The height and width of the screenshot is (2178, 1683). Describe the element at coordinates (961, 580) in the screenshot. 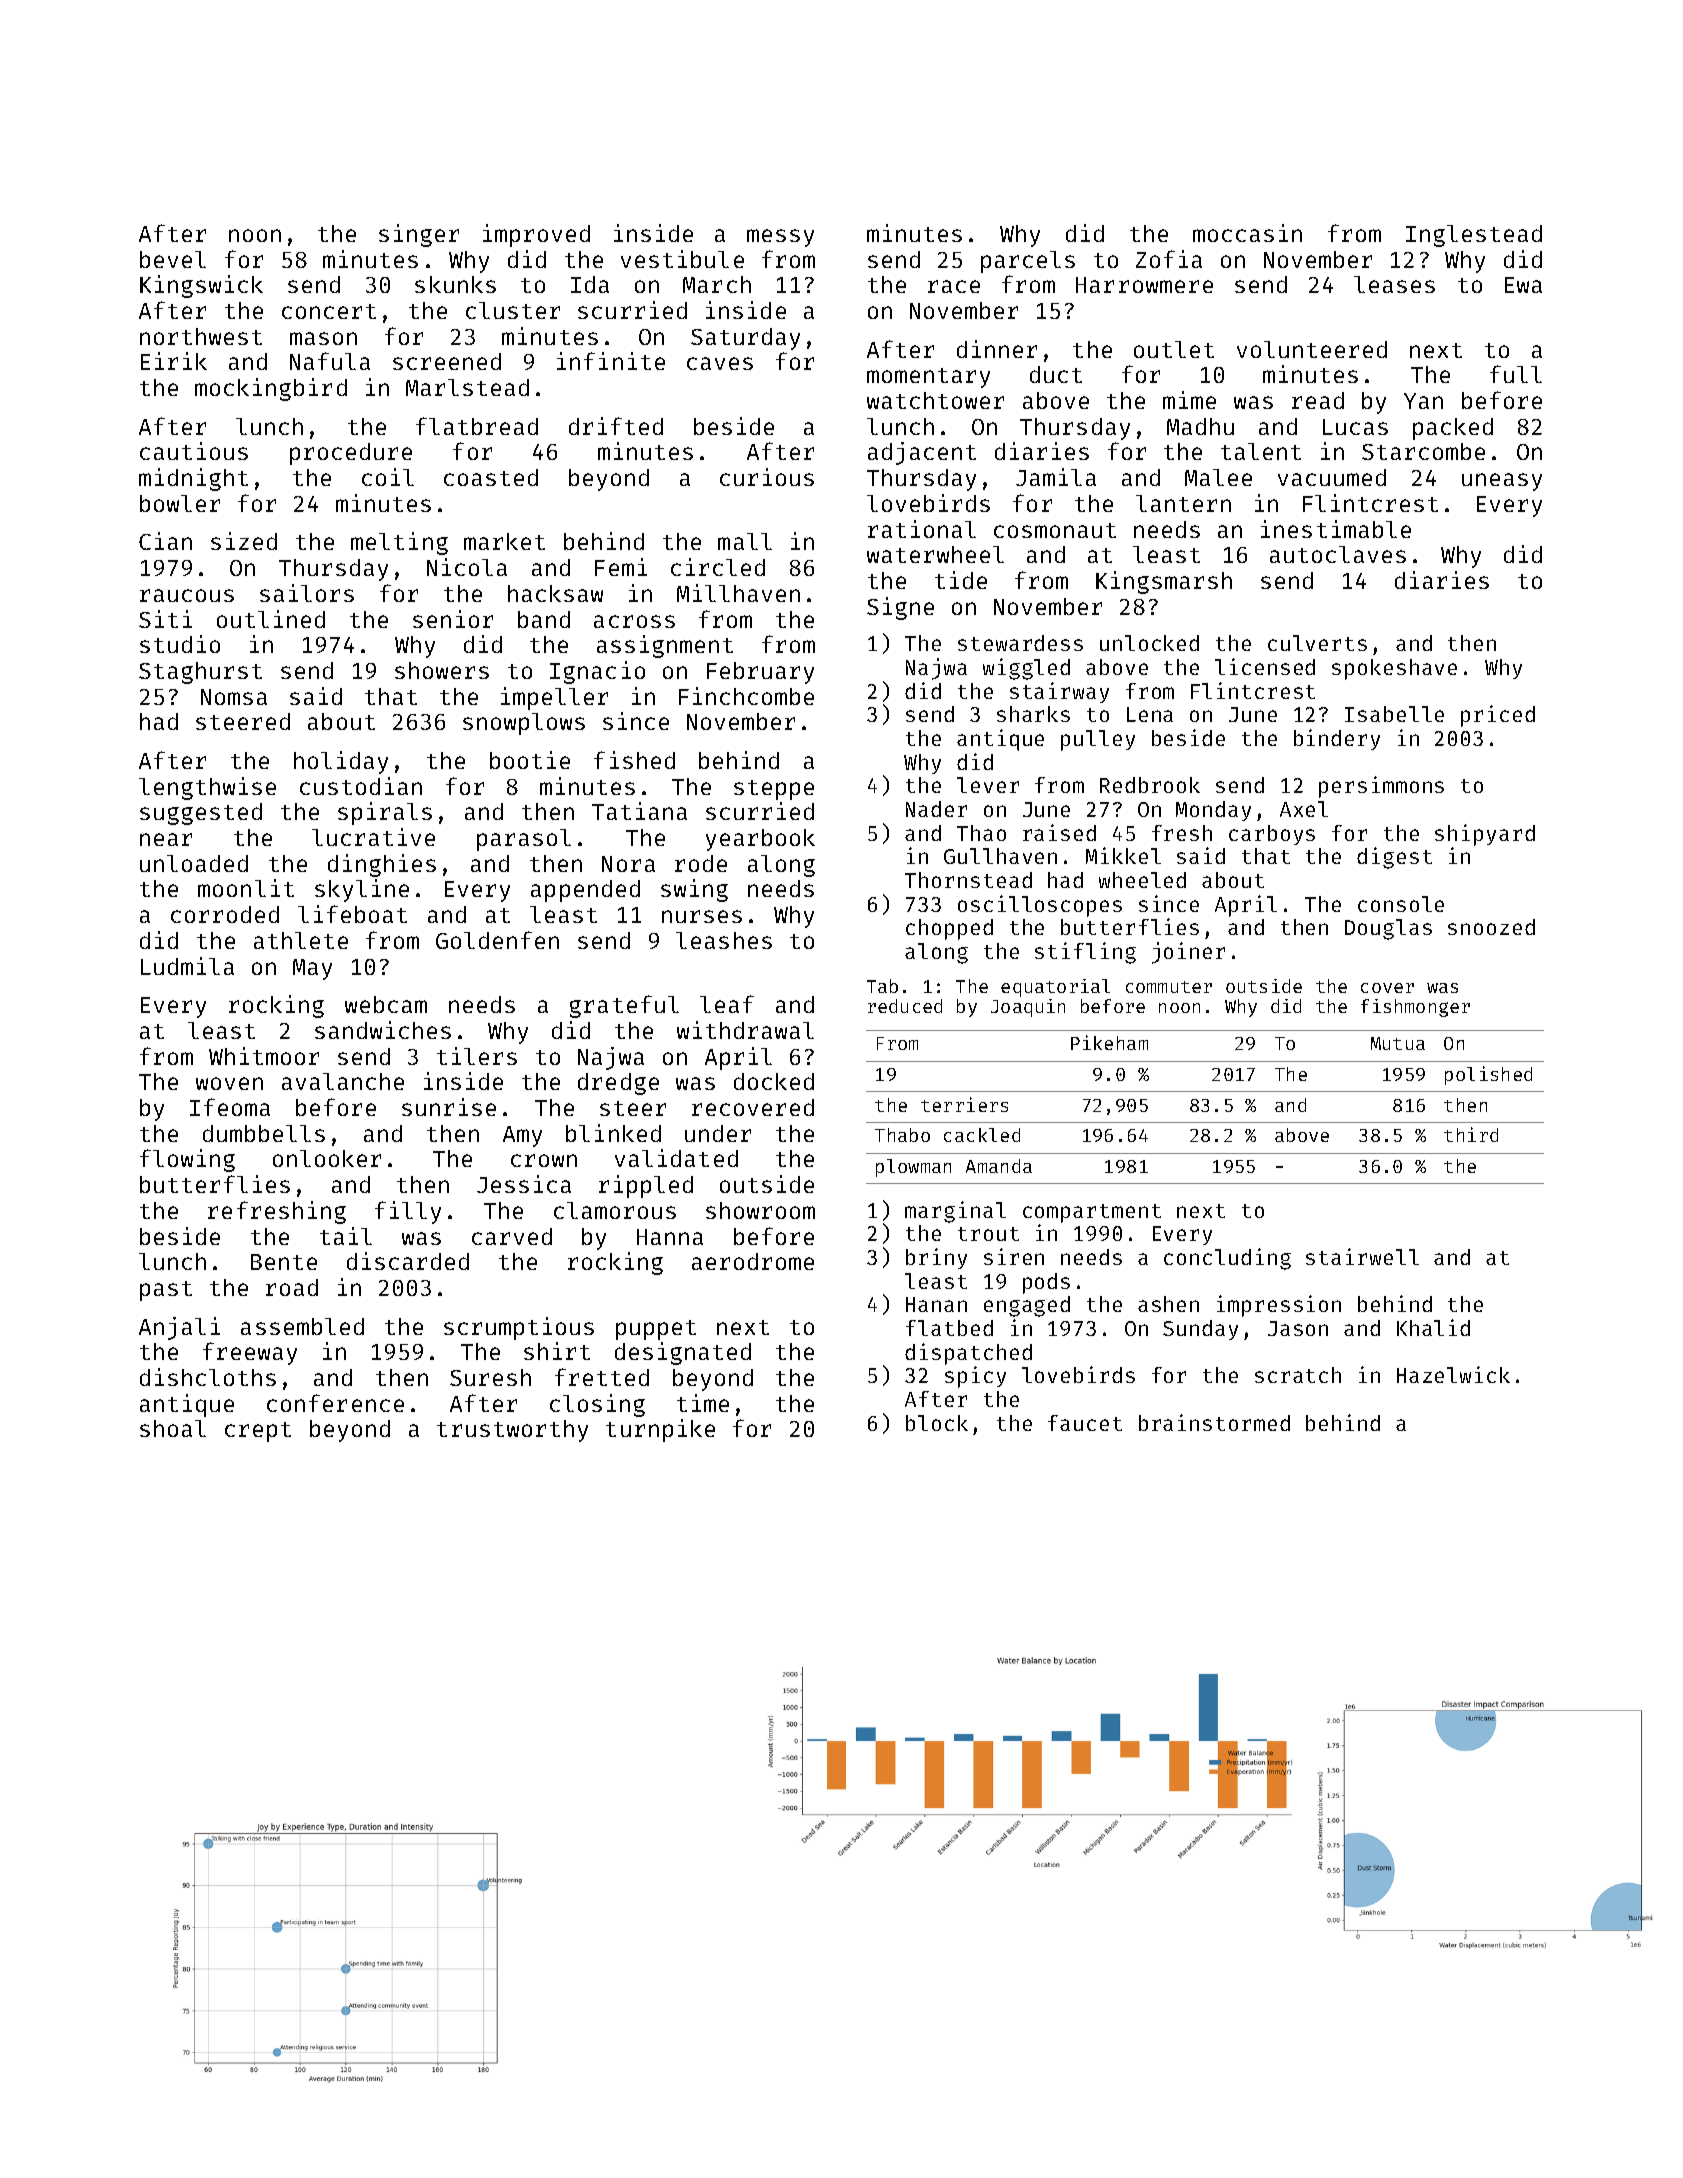

I see `tide` at that location.
